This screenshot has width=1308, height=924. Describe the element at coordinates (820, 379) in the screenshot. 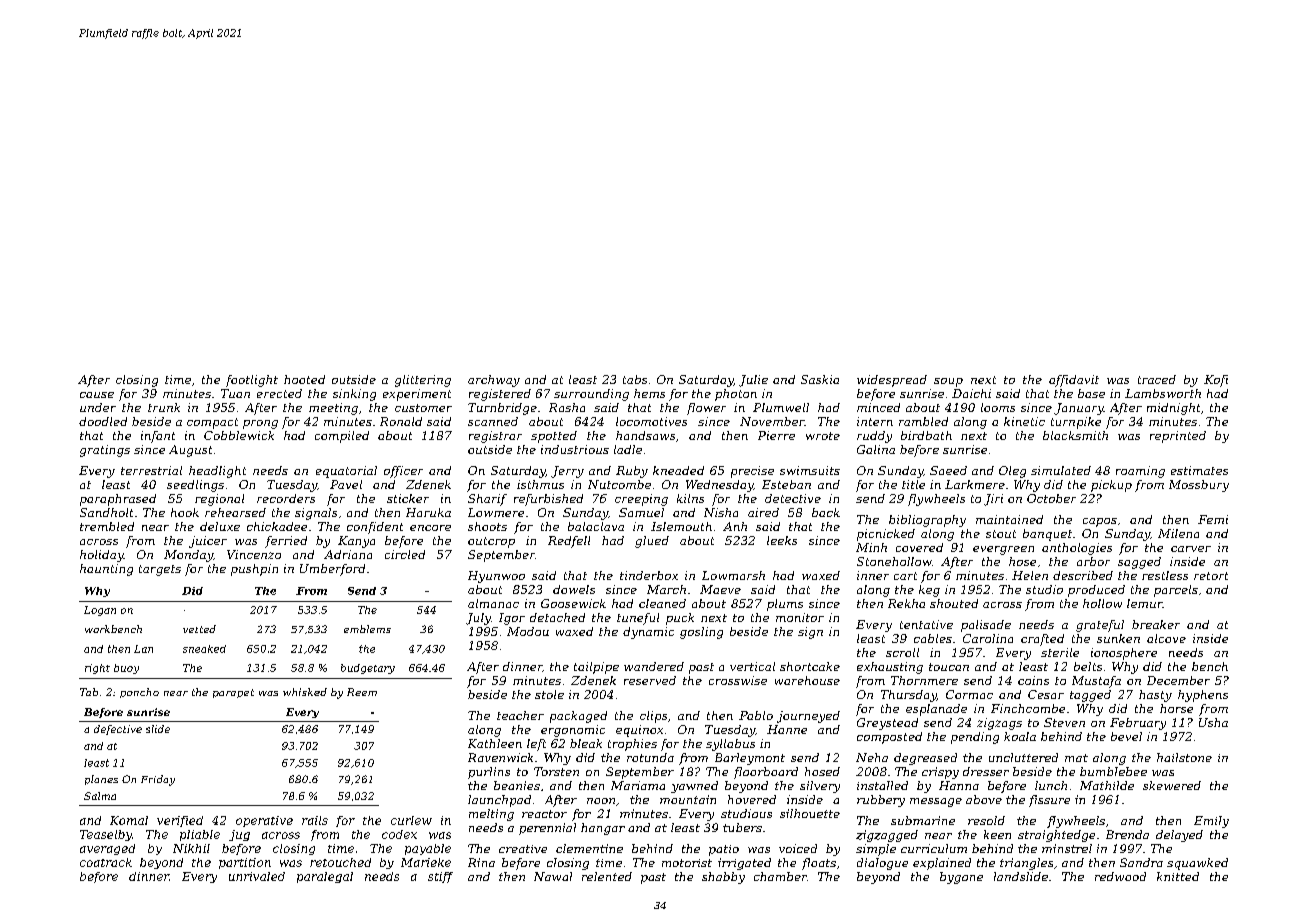

I see `Saskia` at that location.
